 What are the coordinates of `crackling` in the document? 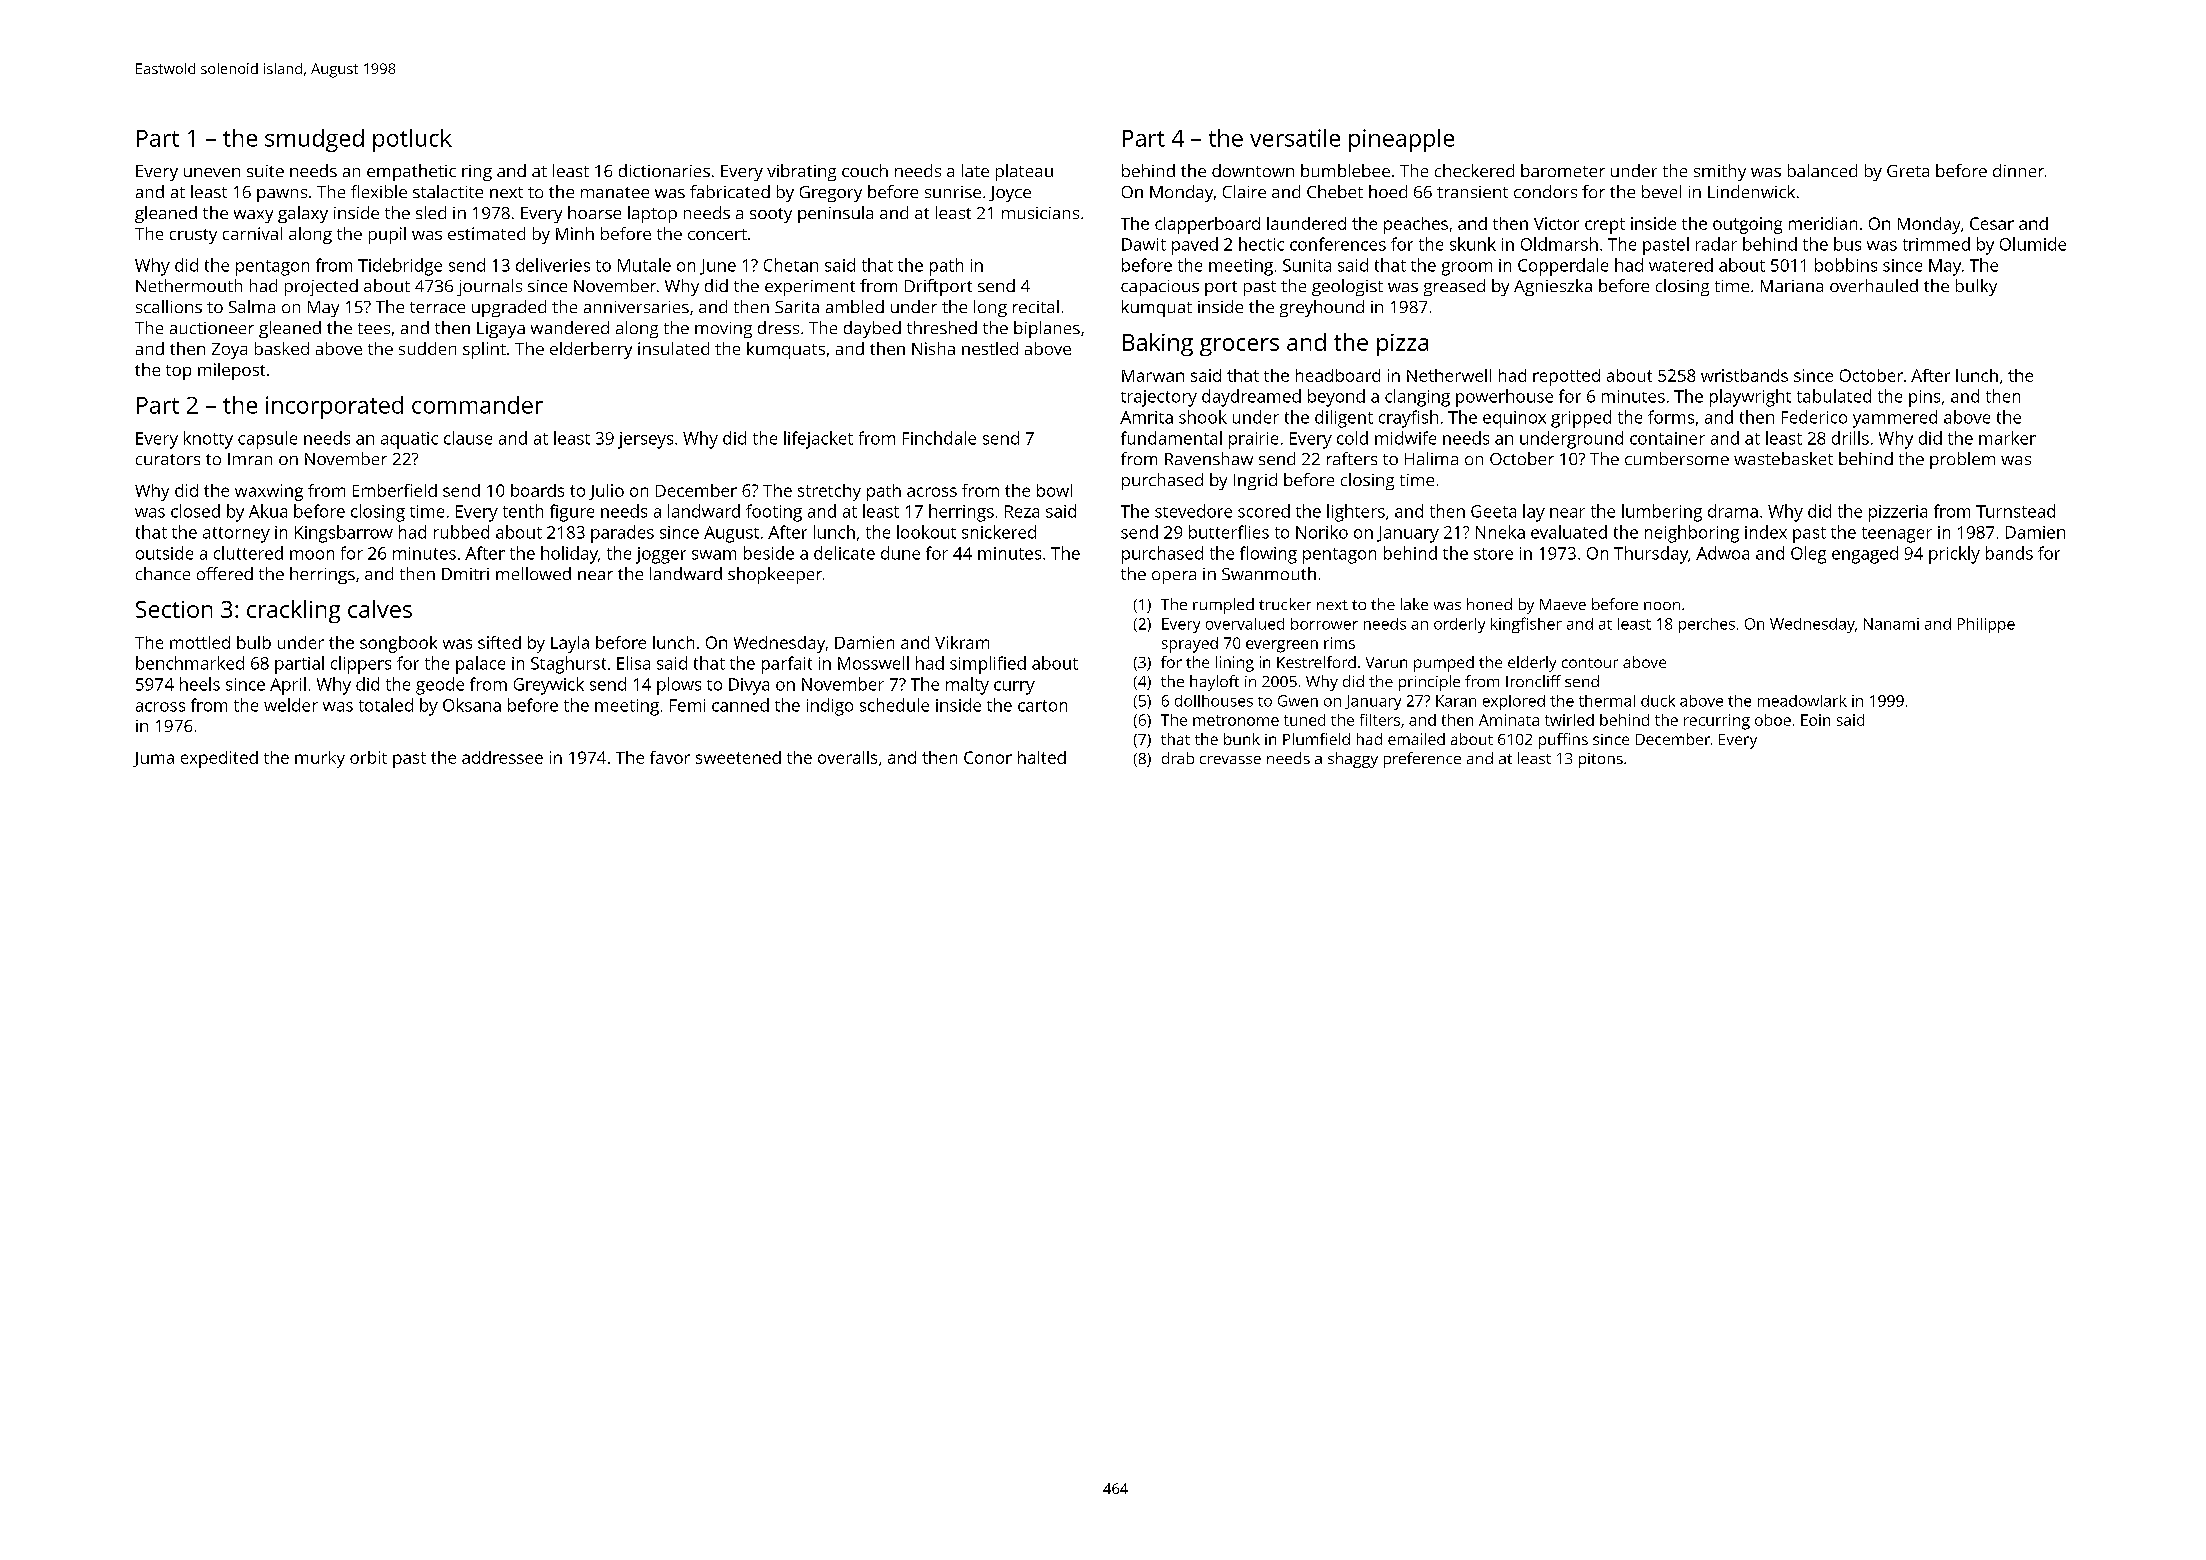 It's located at (293, 611).
